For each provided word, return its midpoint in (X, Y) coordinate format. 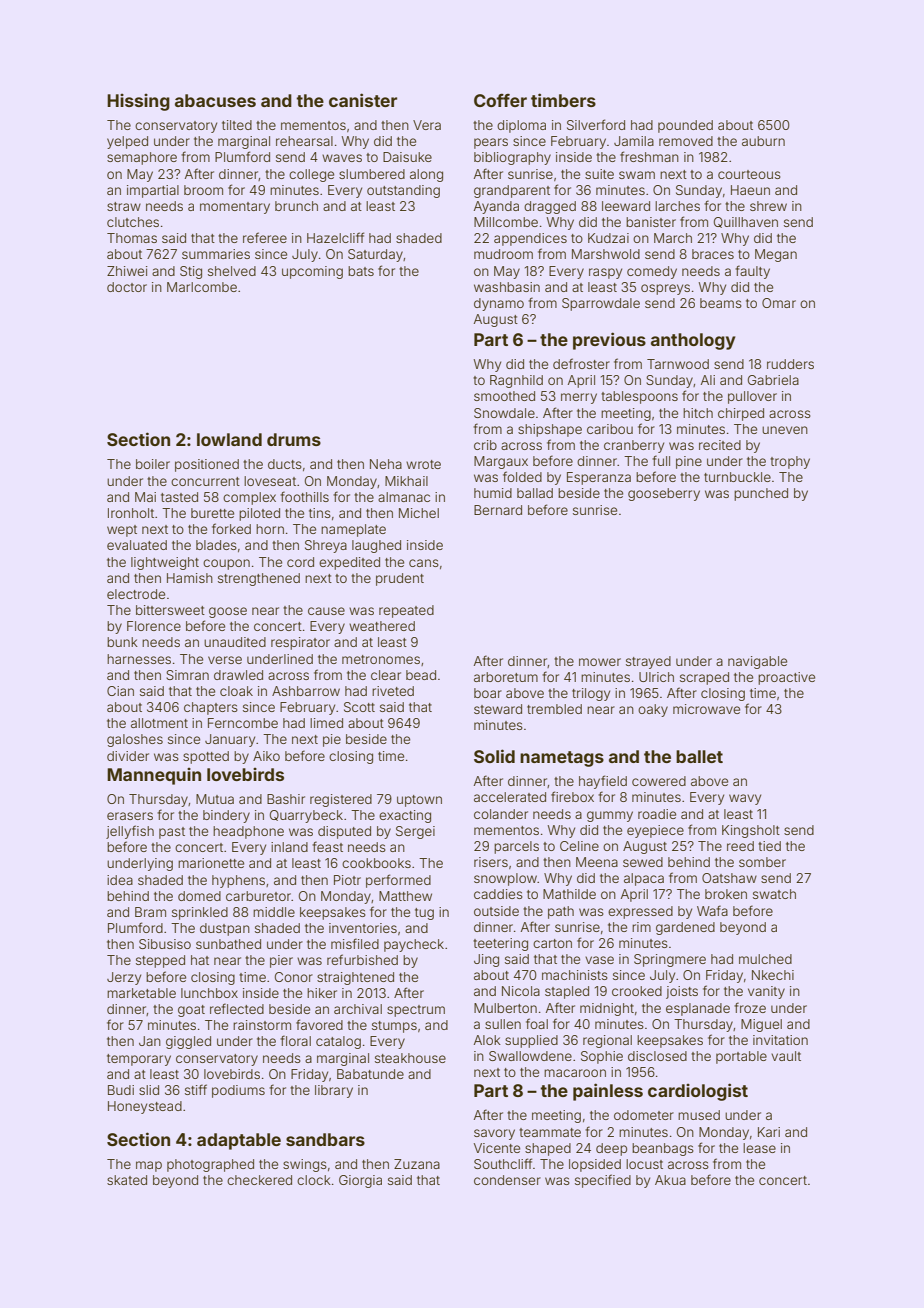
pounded (685, 126)
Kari (769, 1132)
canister (363, 100)
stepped (160, 961)
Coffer (500, 100)
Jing (486, 960)
